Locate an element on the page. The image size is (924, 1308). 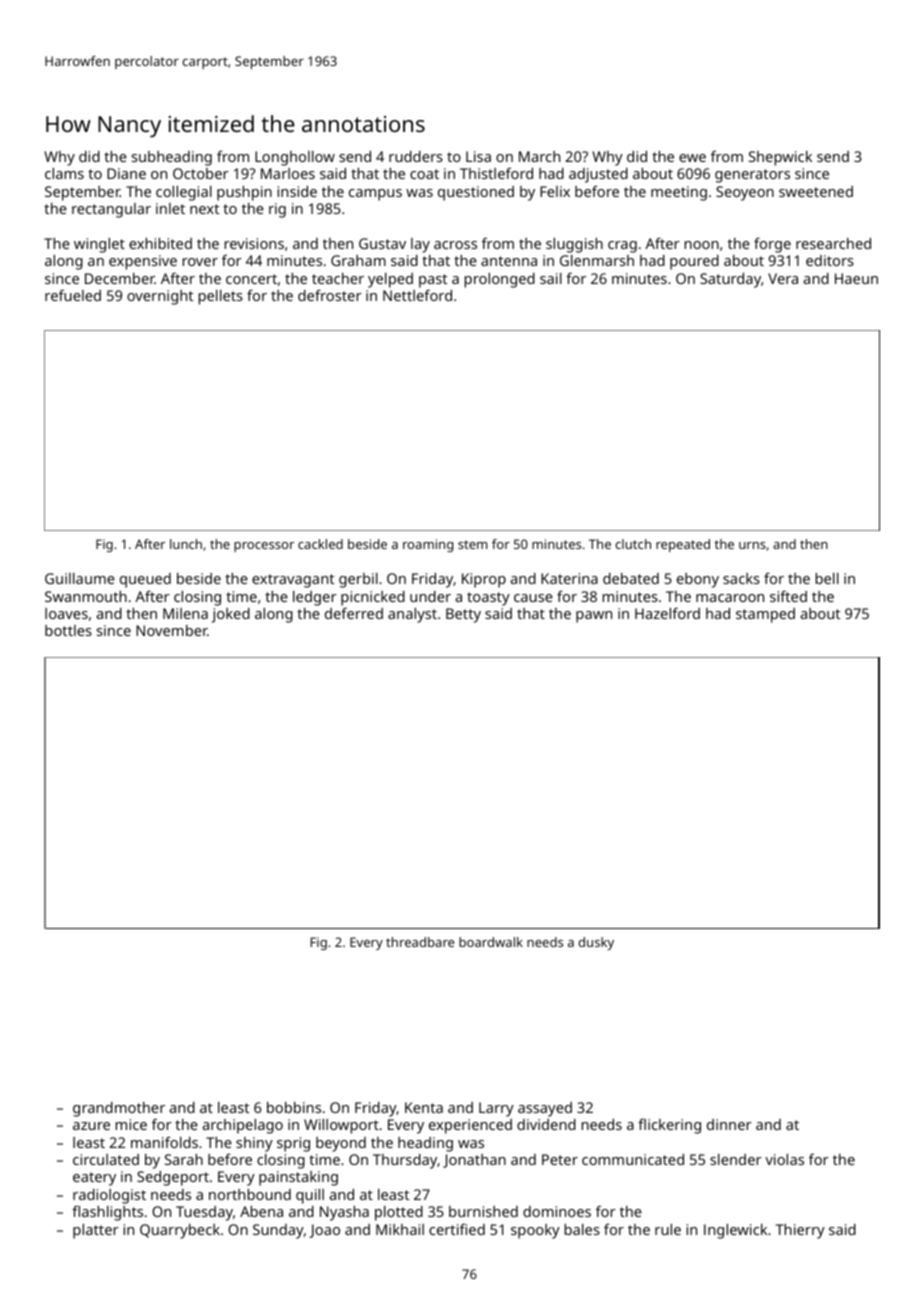
Diane is located at coordinates (126, 173).
